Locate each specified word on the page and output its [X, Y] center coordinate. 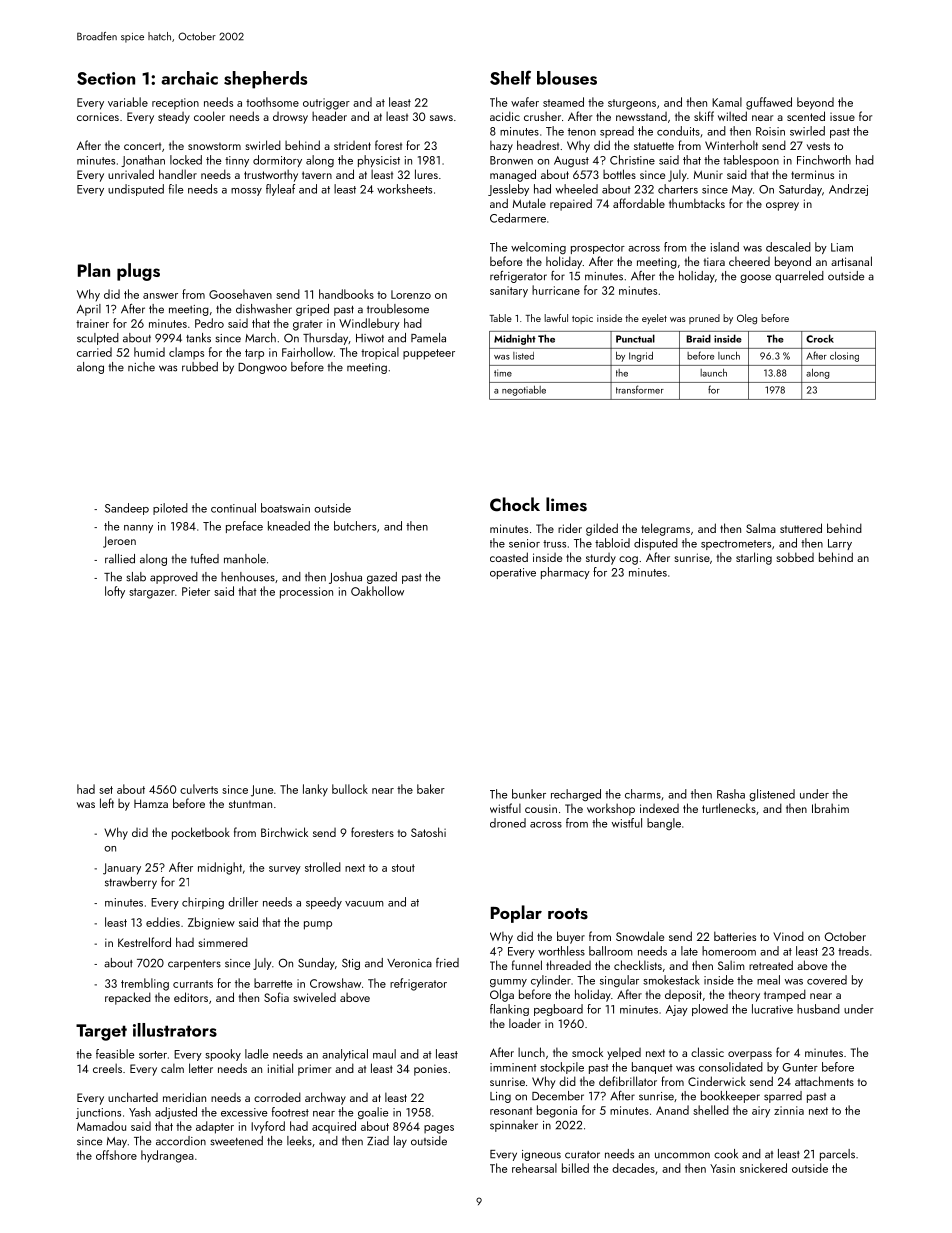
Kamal [727, 102]
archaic [189, 78]
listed [523, 356]
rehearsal [534, 1168]
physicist [379, 161]
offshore [116, 1155]
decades [633, 1168]
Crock [820, 338]
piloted [170, 509]
